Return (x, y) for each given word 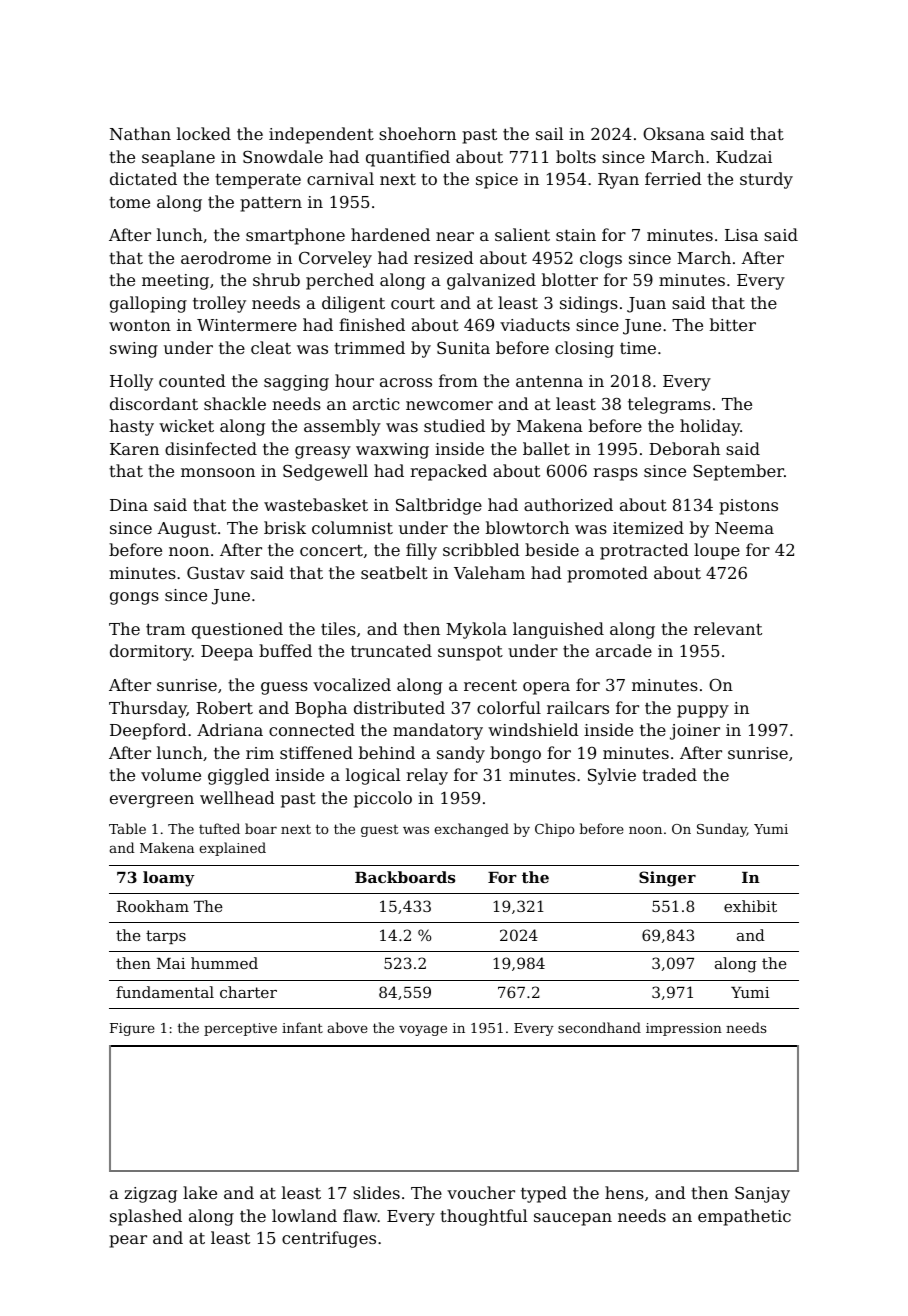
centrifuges (329, 1239)
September (738, 472)
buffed (285, 650)
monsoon (218, 472)
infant (302, 1027)
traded (669, 774)
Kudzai (744, 156)
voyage (423, 1030)
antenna (549, 381)
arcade (624, 650)
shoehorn (417, 133)
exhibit (750, 906)
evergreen (152, 801)
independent (321, 135)
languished (558, 630)
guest (379, 831)
